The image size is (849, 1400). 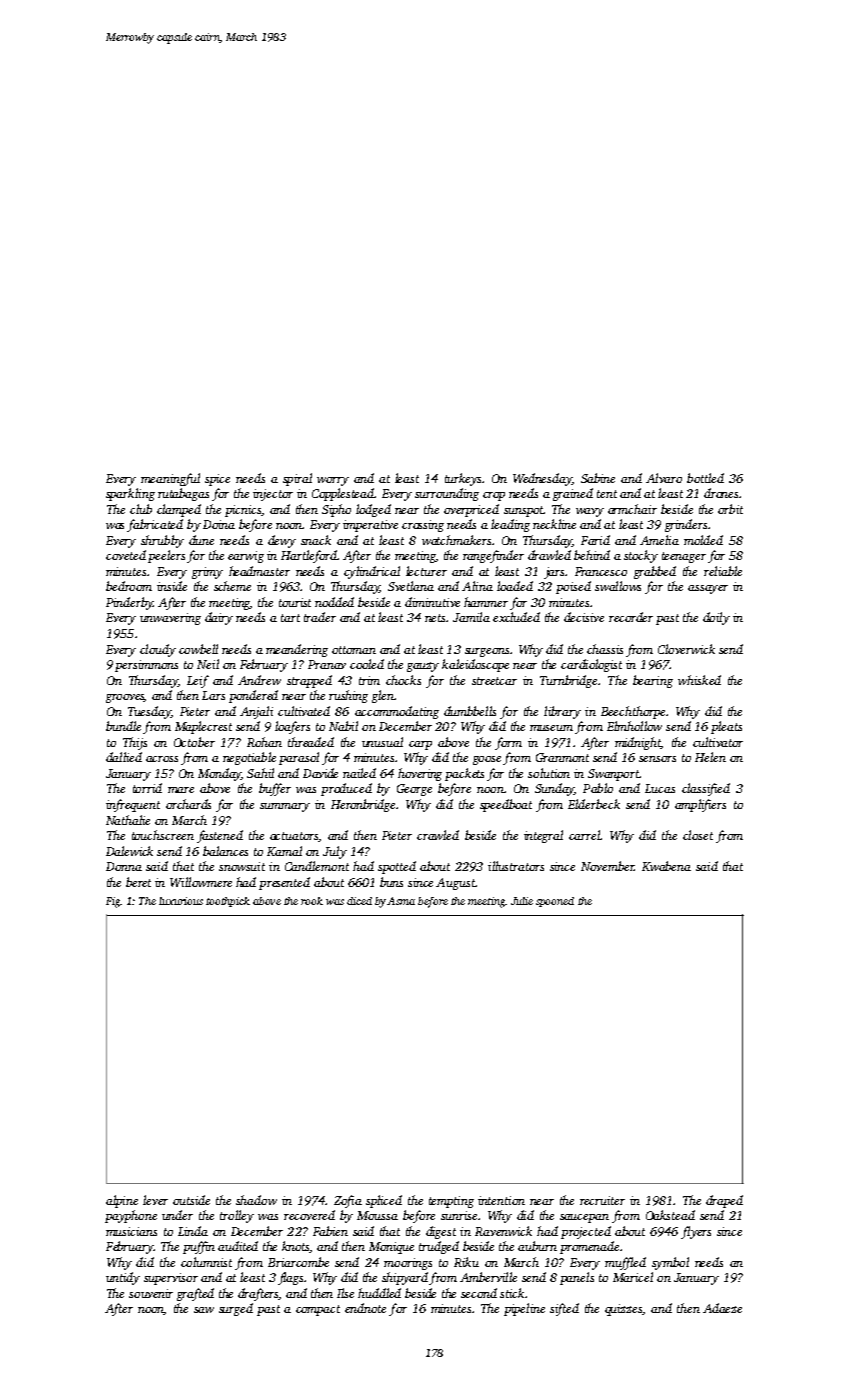 What do you see at coordinates (290, 1278) in the document?
I see `flags` at bounding box center [290, 1278].
